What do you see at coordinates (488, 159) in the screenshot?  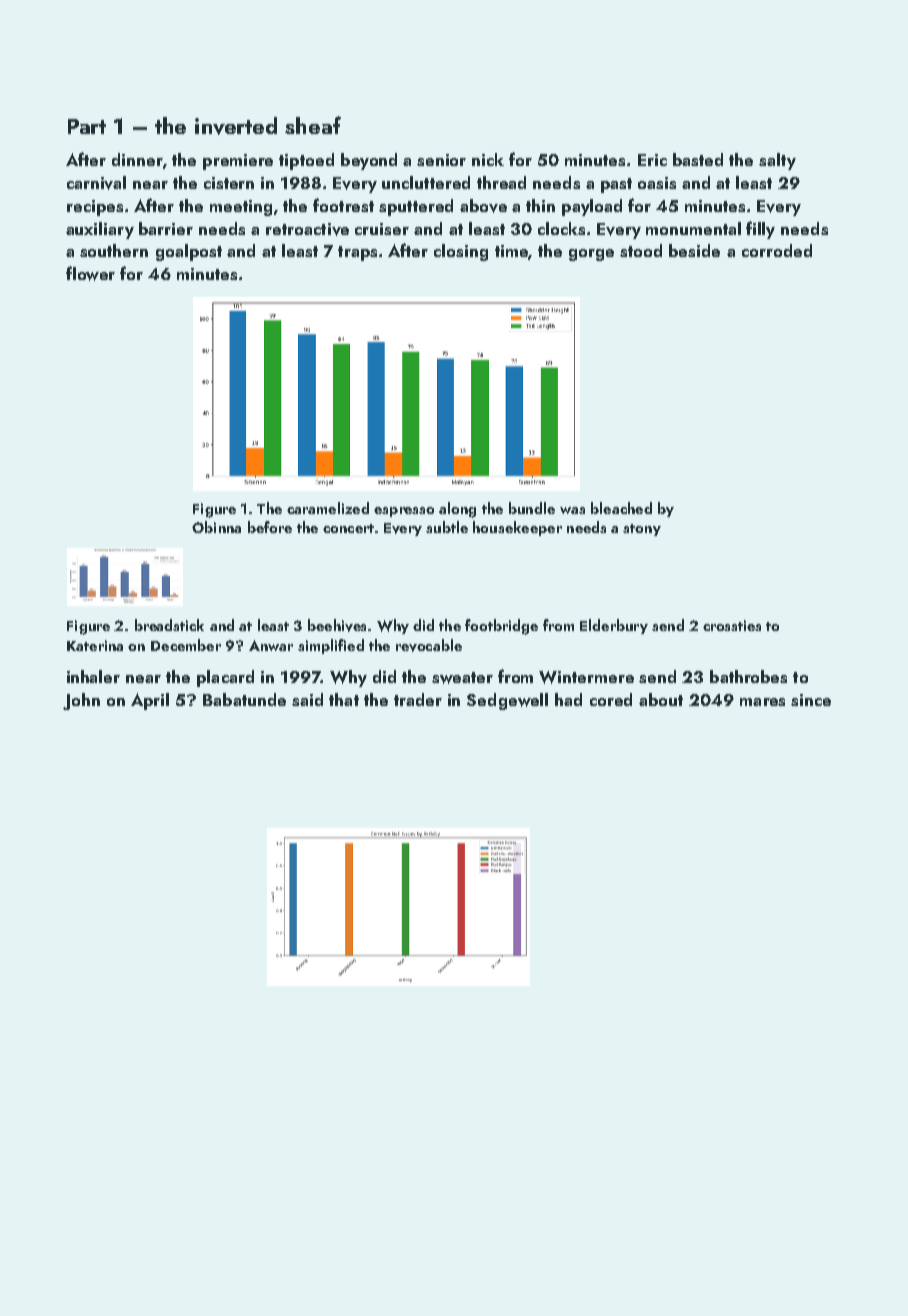 I see `nick` at bounding box center [488, 159].
